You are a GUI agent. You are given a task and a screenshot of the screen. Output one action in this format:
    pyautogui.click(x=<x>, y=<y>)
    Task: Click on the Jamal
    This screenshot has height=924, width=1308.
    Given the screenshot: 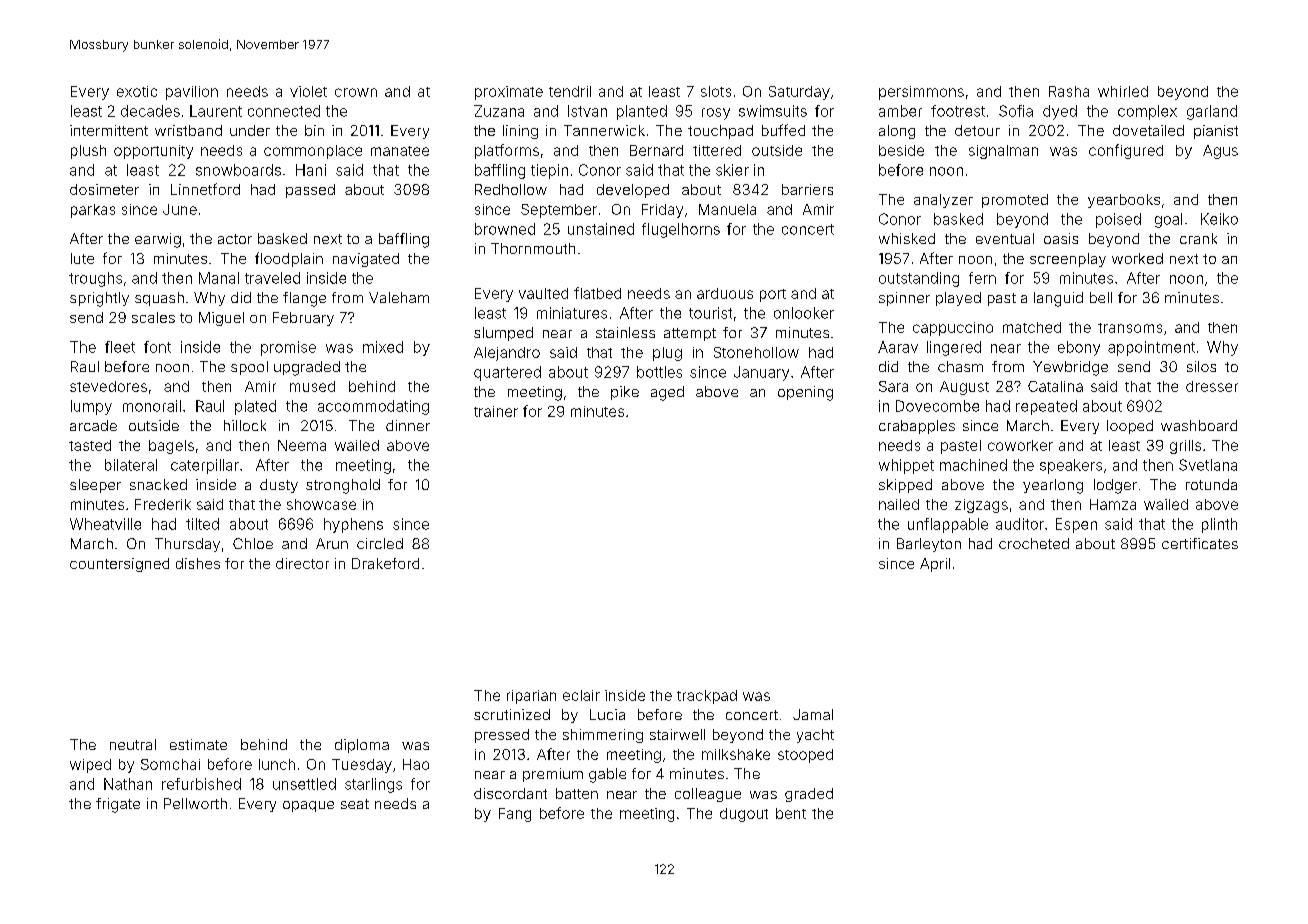 What is the action you would take?
    pyautogui.click(x=813, y=714)
